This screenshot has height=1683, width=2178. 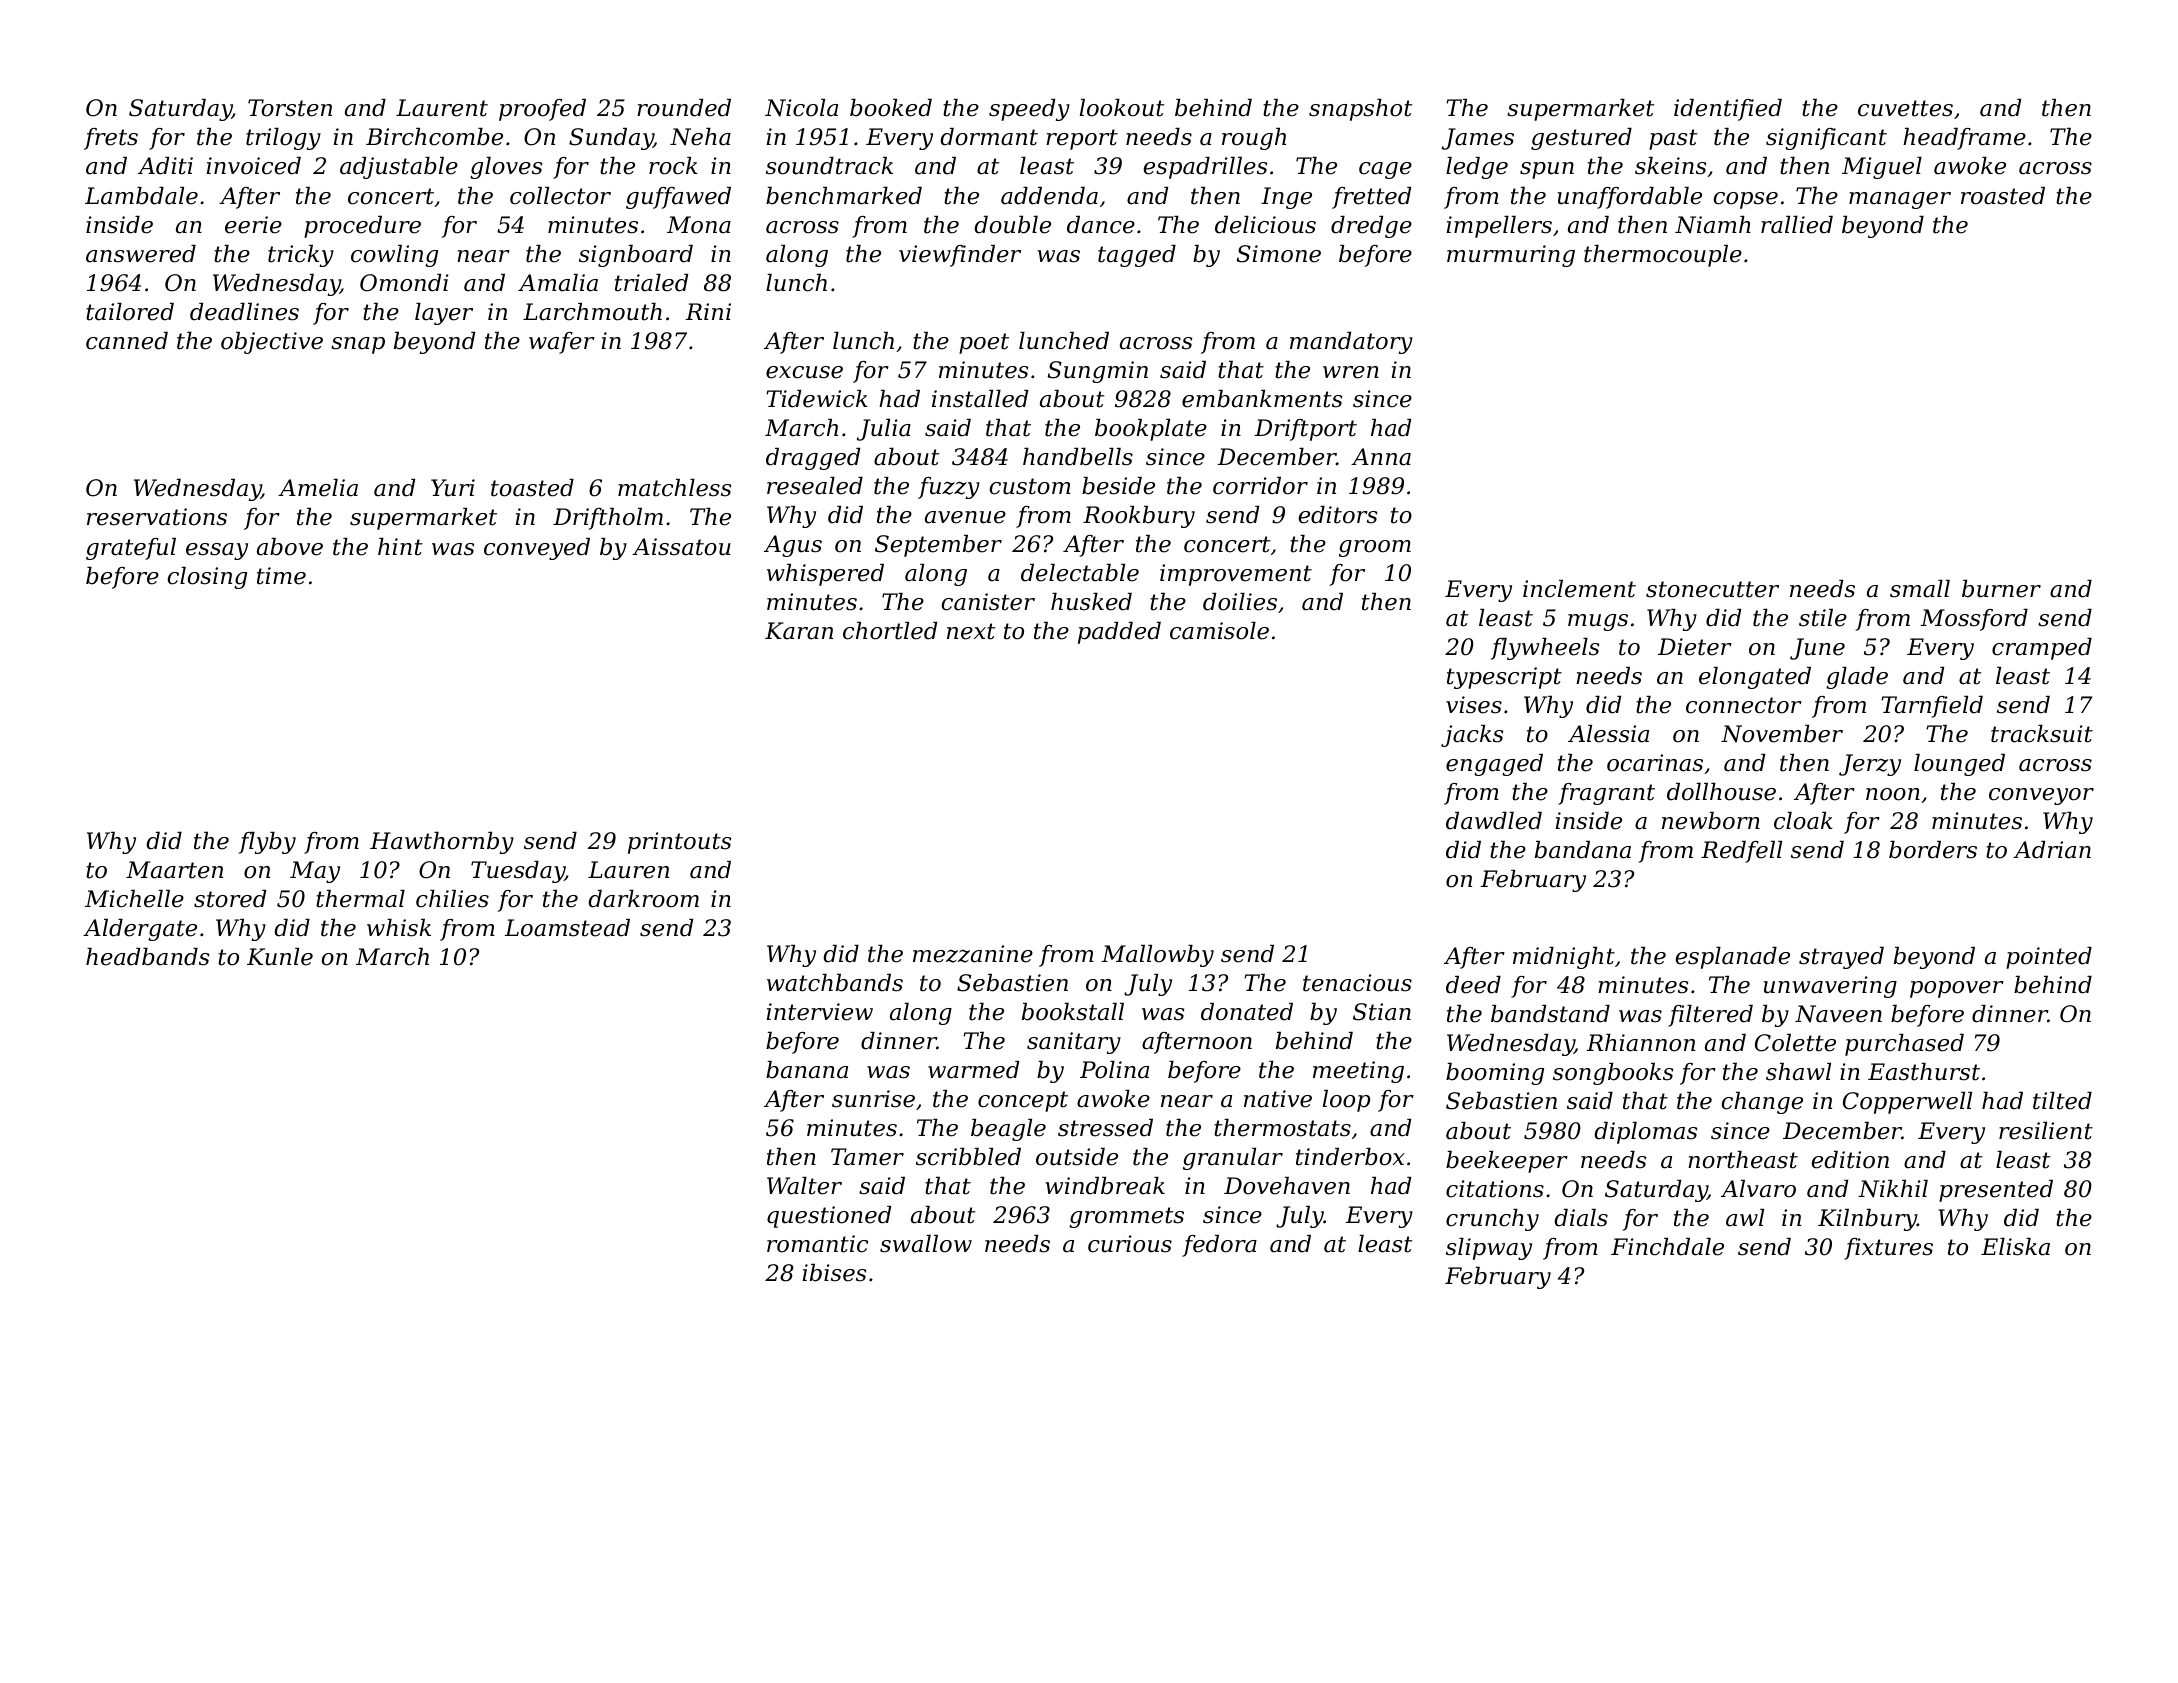 I want to click on mandatory, so click(x=1351, y=343).
